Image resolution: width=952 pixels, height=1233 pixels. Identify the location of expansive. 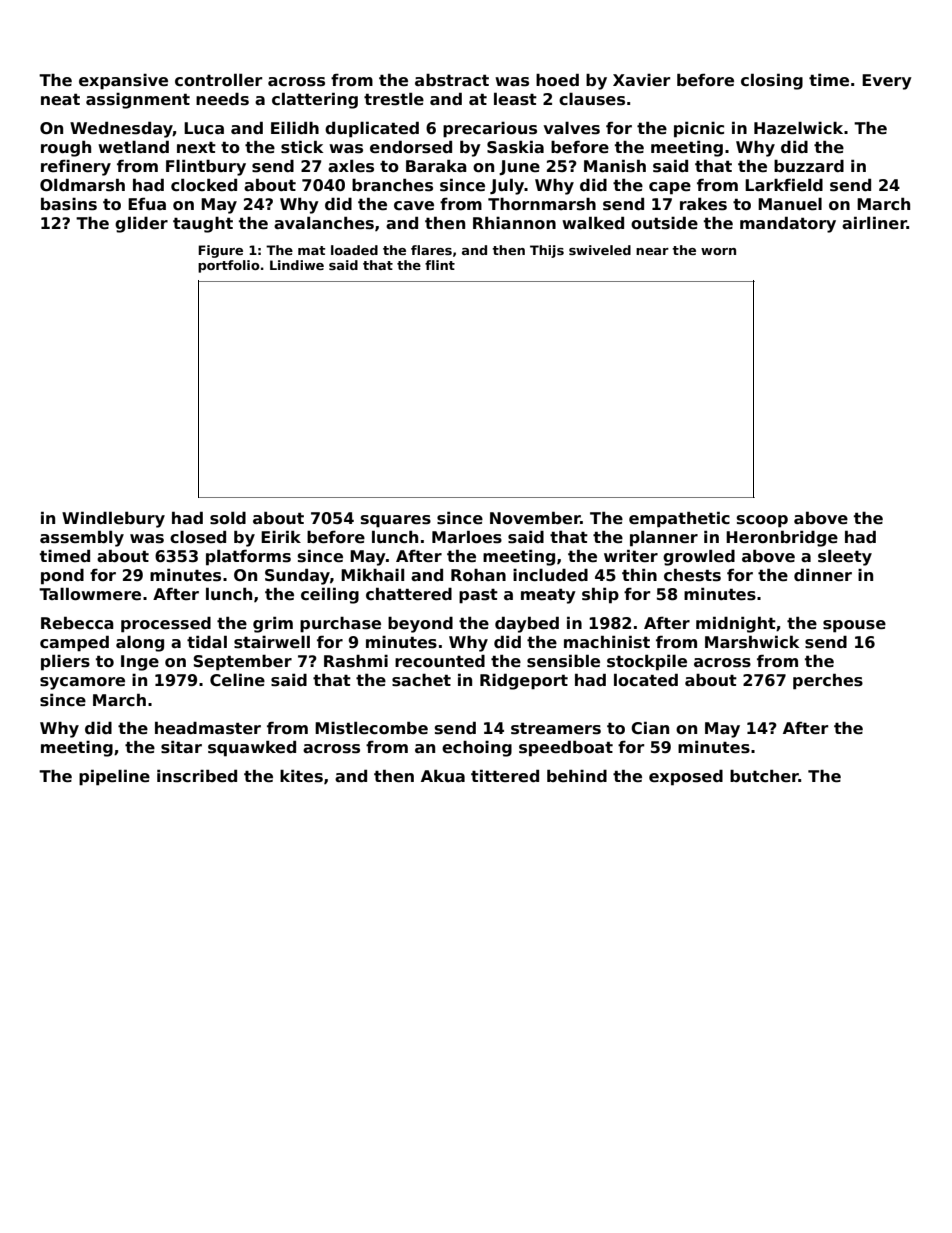
(123, 82).
